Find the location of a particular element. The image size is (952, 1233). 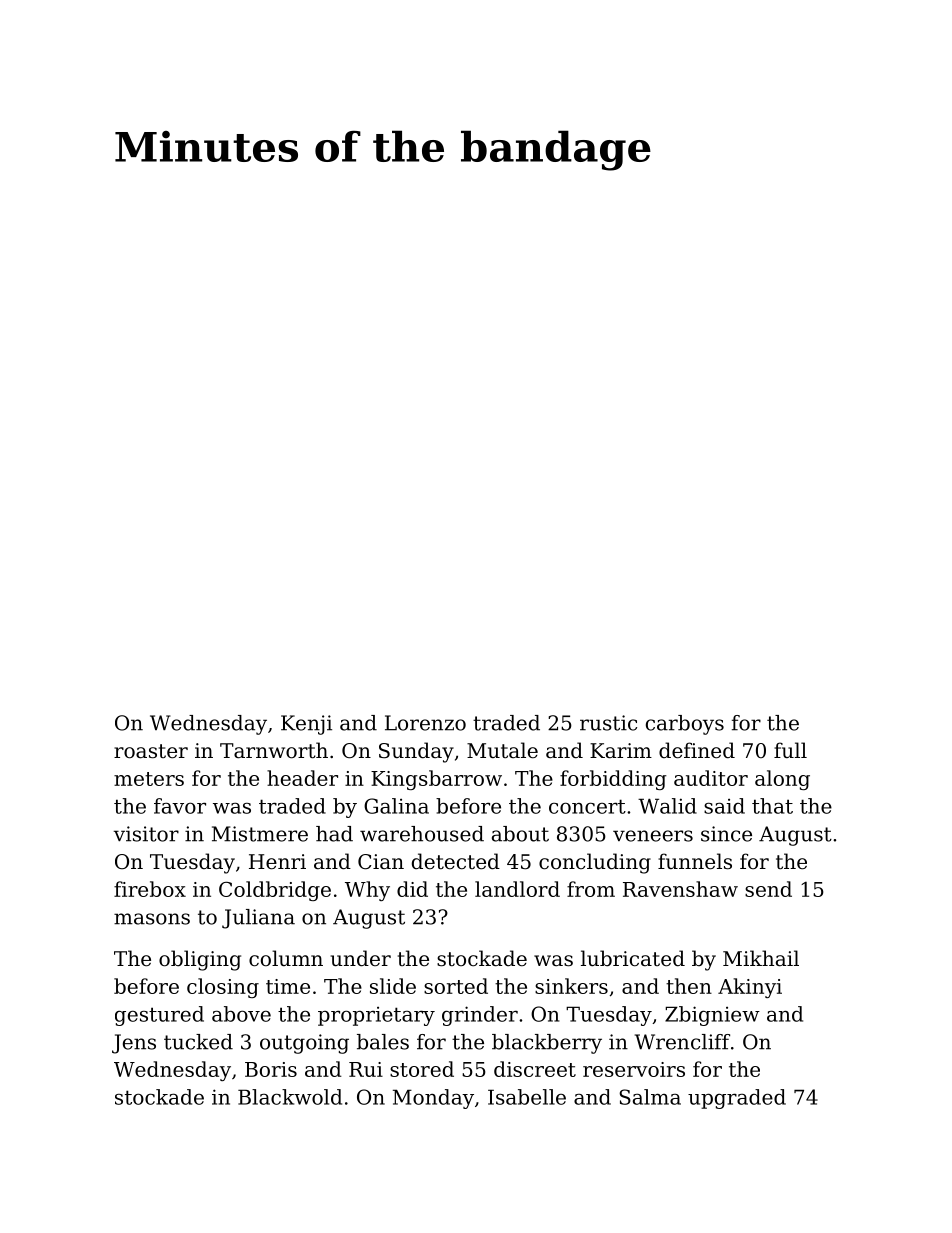

visitor is located at coordinates (146, 834).
